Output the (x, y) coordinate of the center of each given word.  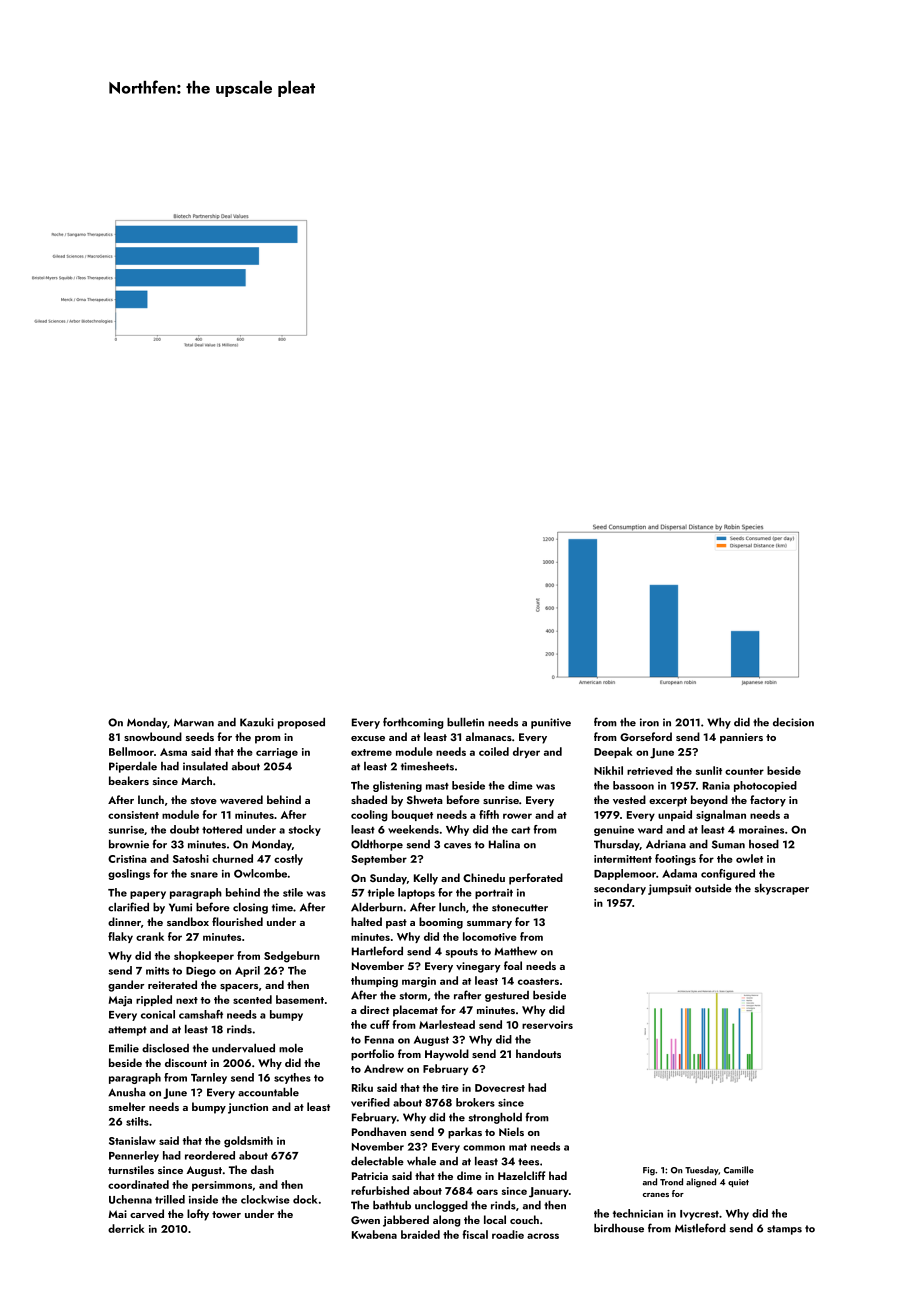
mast (437, 786)
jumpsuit (670, 889)
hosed (764, 844)
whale (421, 1161)
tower (226, 1214)
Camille (739, 1170)
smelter (127, 1106)
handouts (538, 1053)
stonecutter (520, 908)
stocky (304, 830)
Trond (671, 1182)
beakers (129, 780)
